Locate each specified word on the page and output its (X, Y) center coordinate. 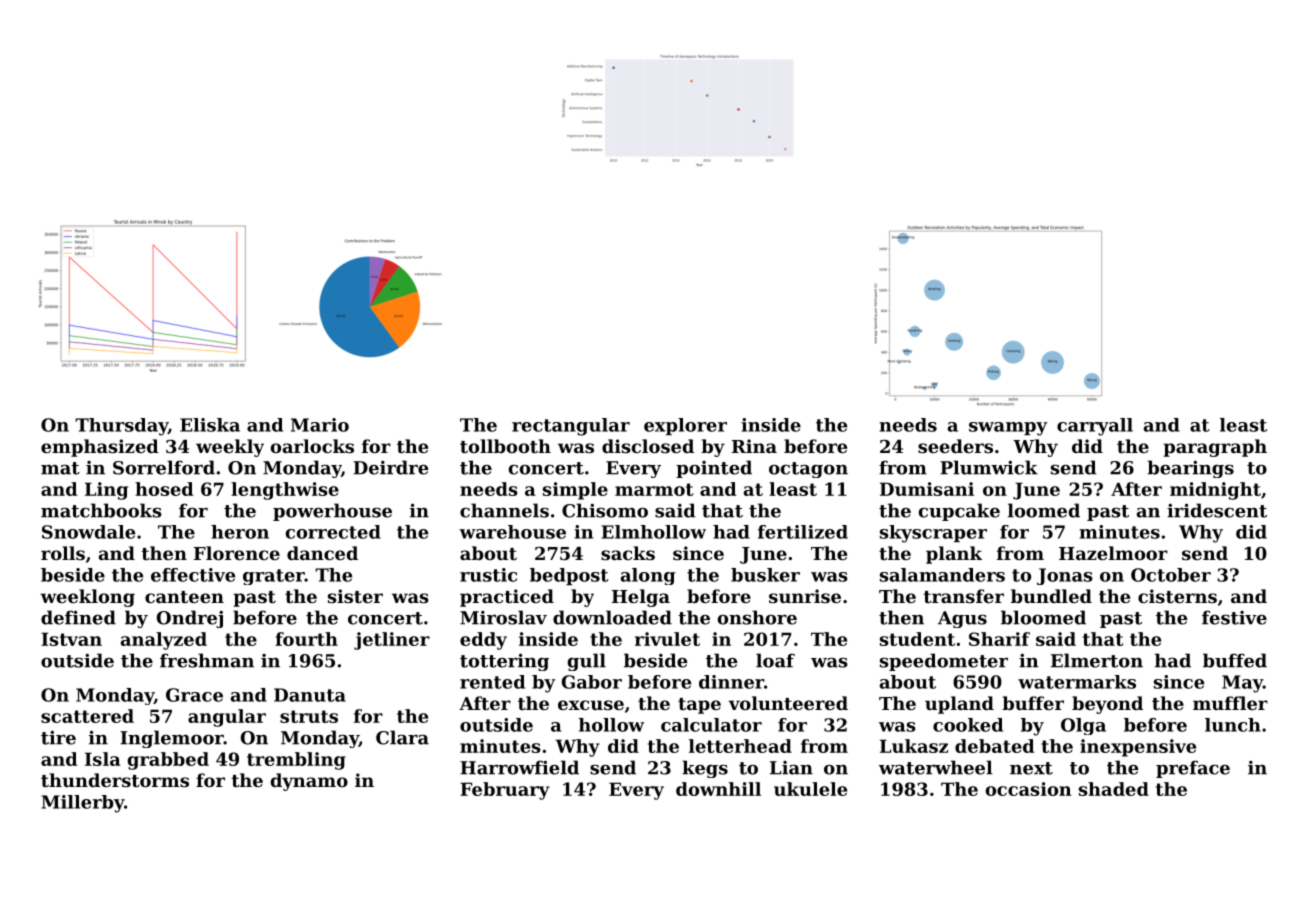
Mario (320, 425)
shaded (1114, 789)
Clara (402, 737)
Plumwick (989, 467)
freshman (207, 660)
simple (575, 491)
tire (58, 737)
